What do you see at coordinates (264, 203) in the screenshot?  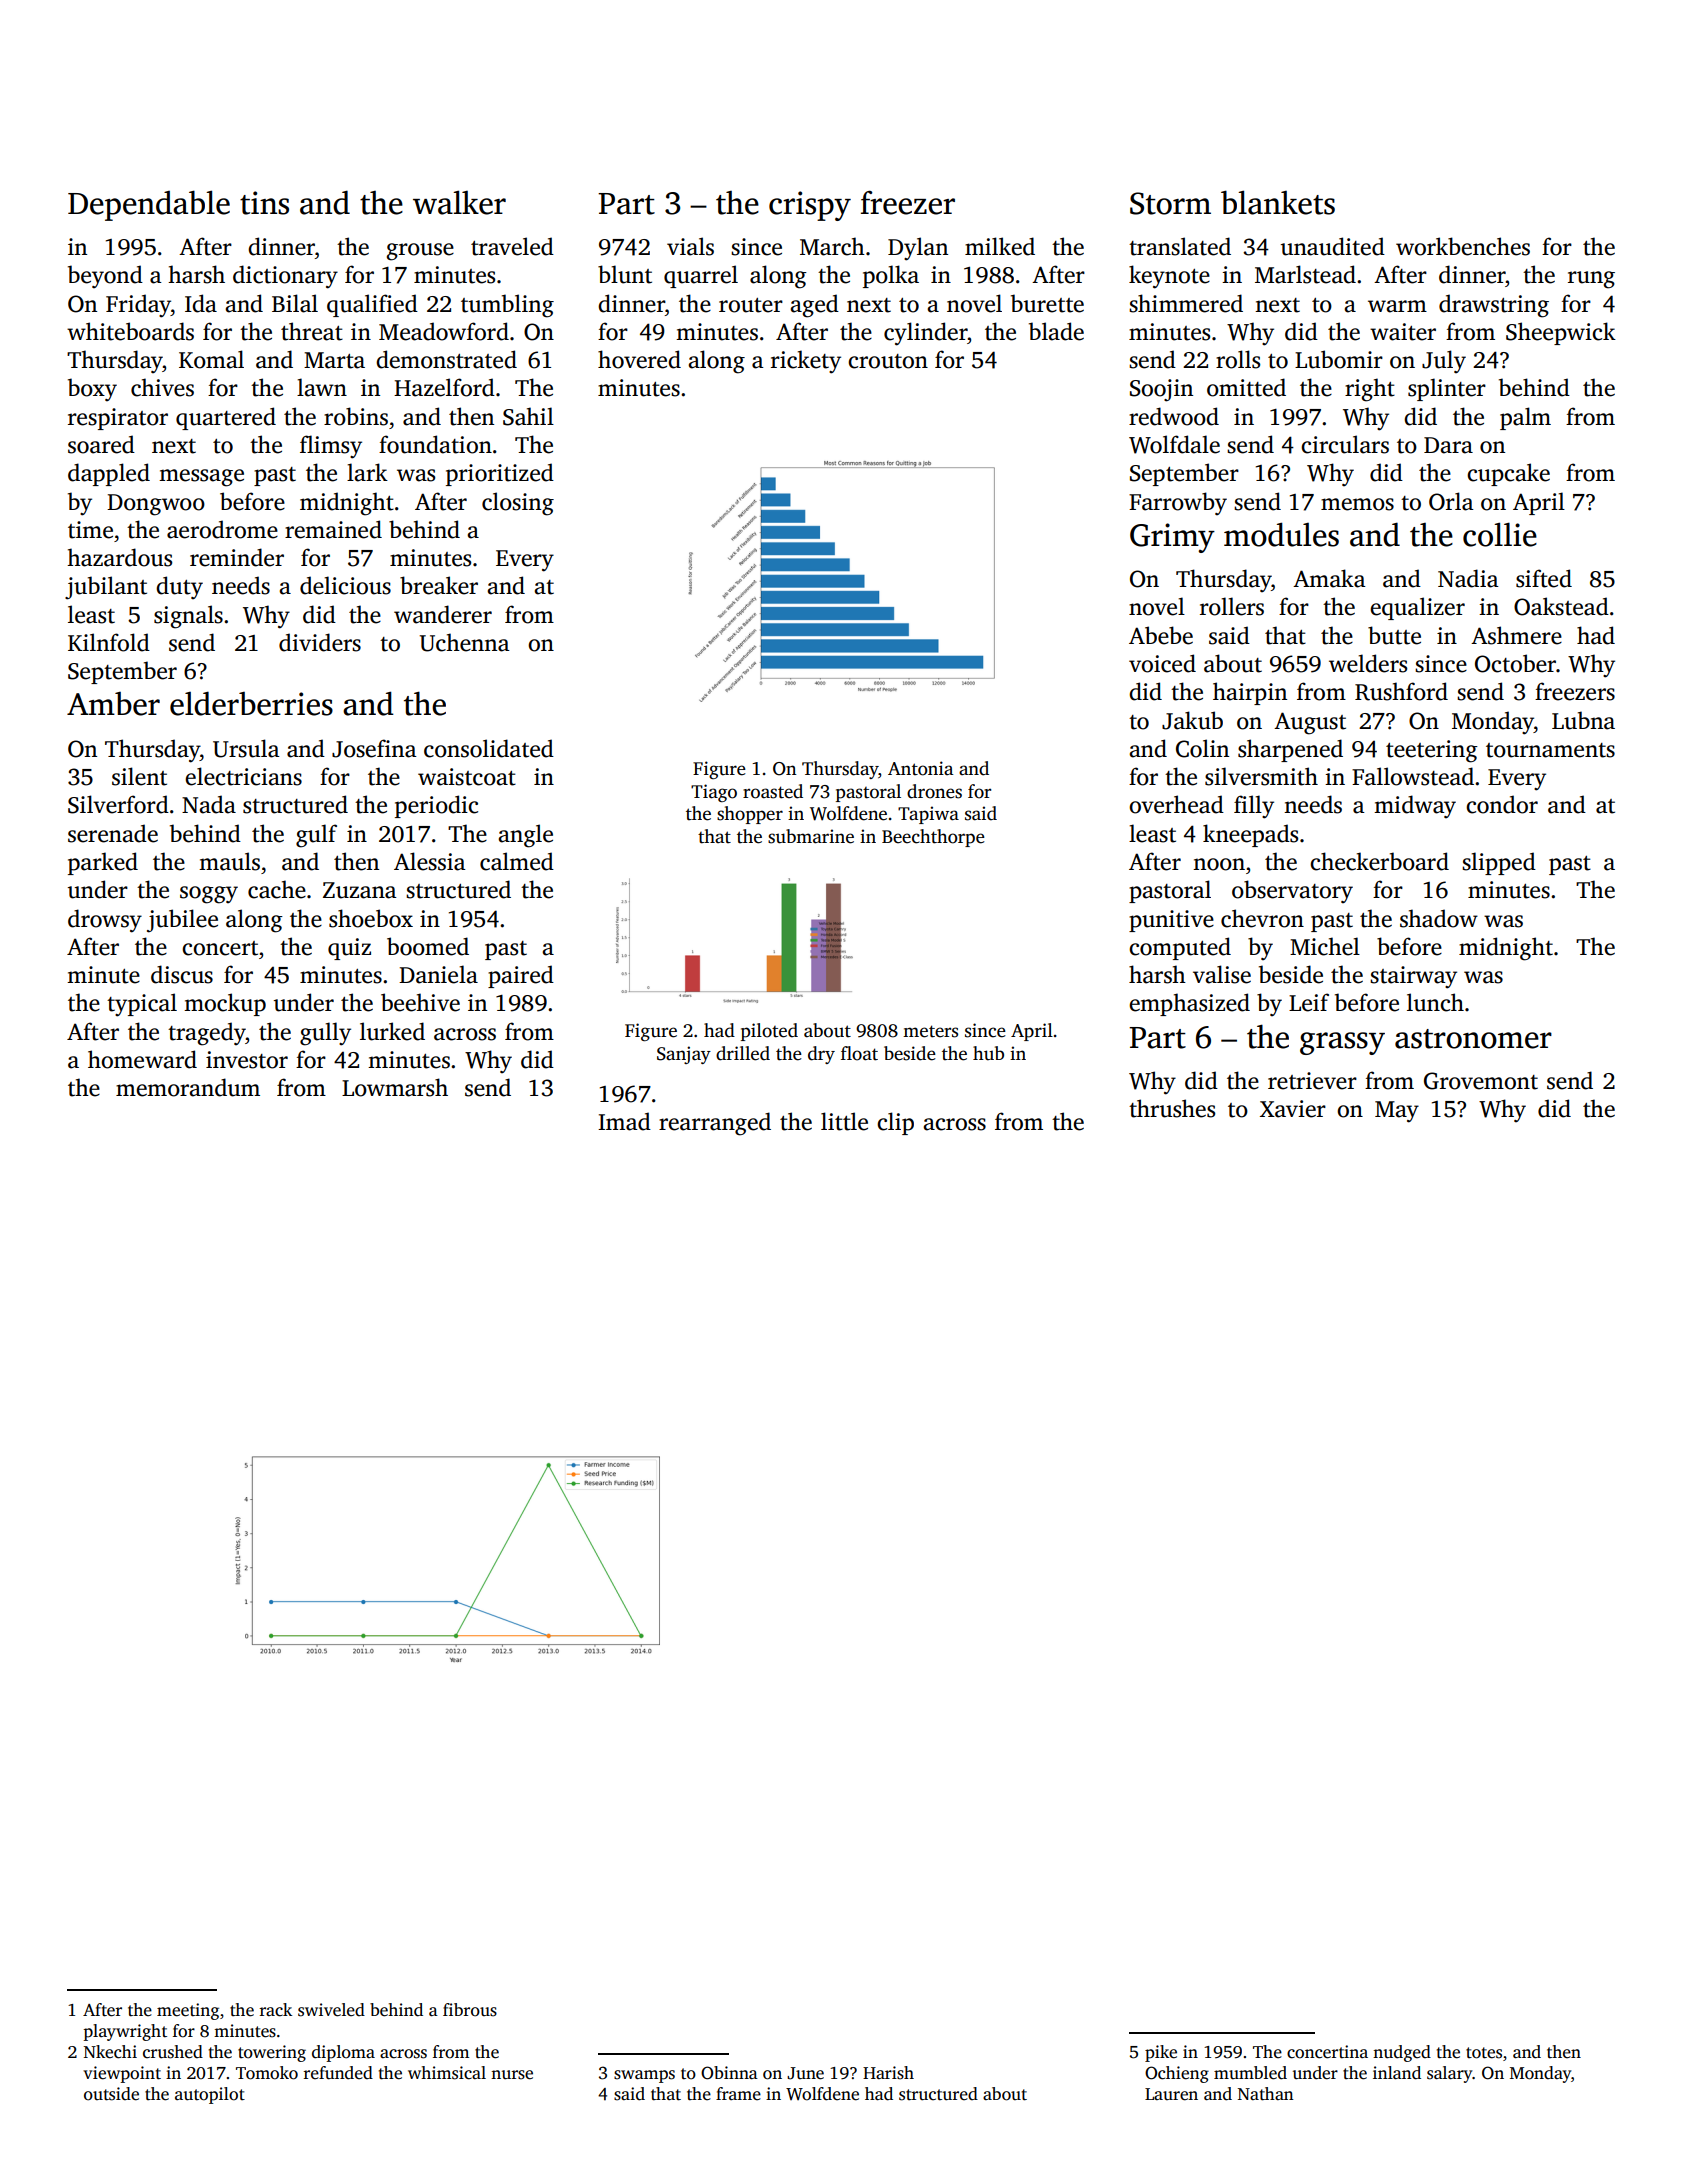 I see `tins` at bounding box center [264, 203].
